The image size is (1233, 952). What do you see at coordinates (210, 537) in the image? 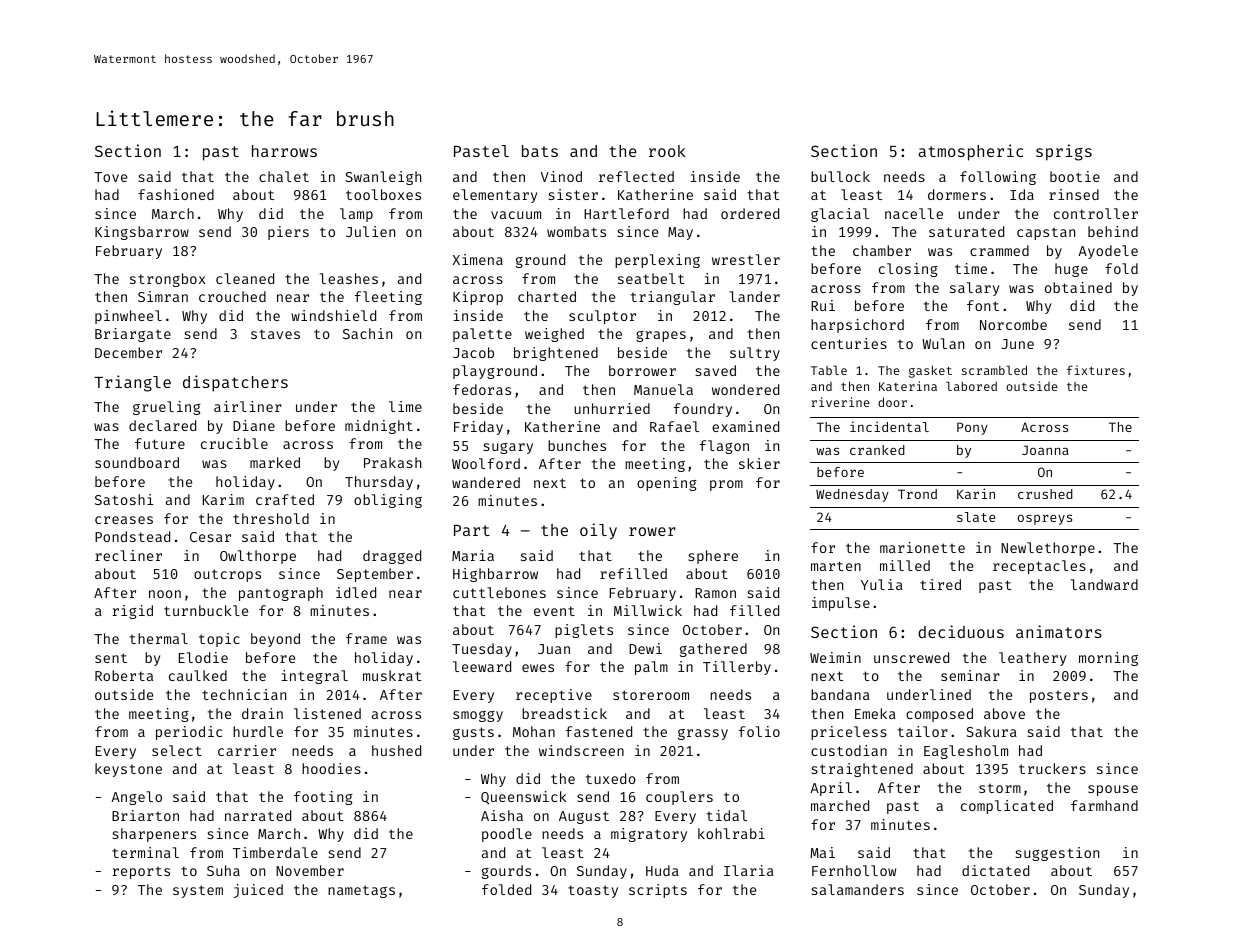
I see `Cesar` at bounding box center [210, 537].
